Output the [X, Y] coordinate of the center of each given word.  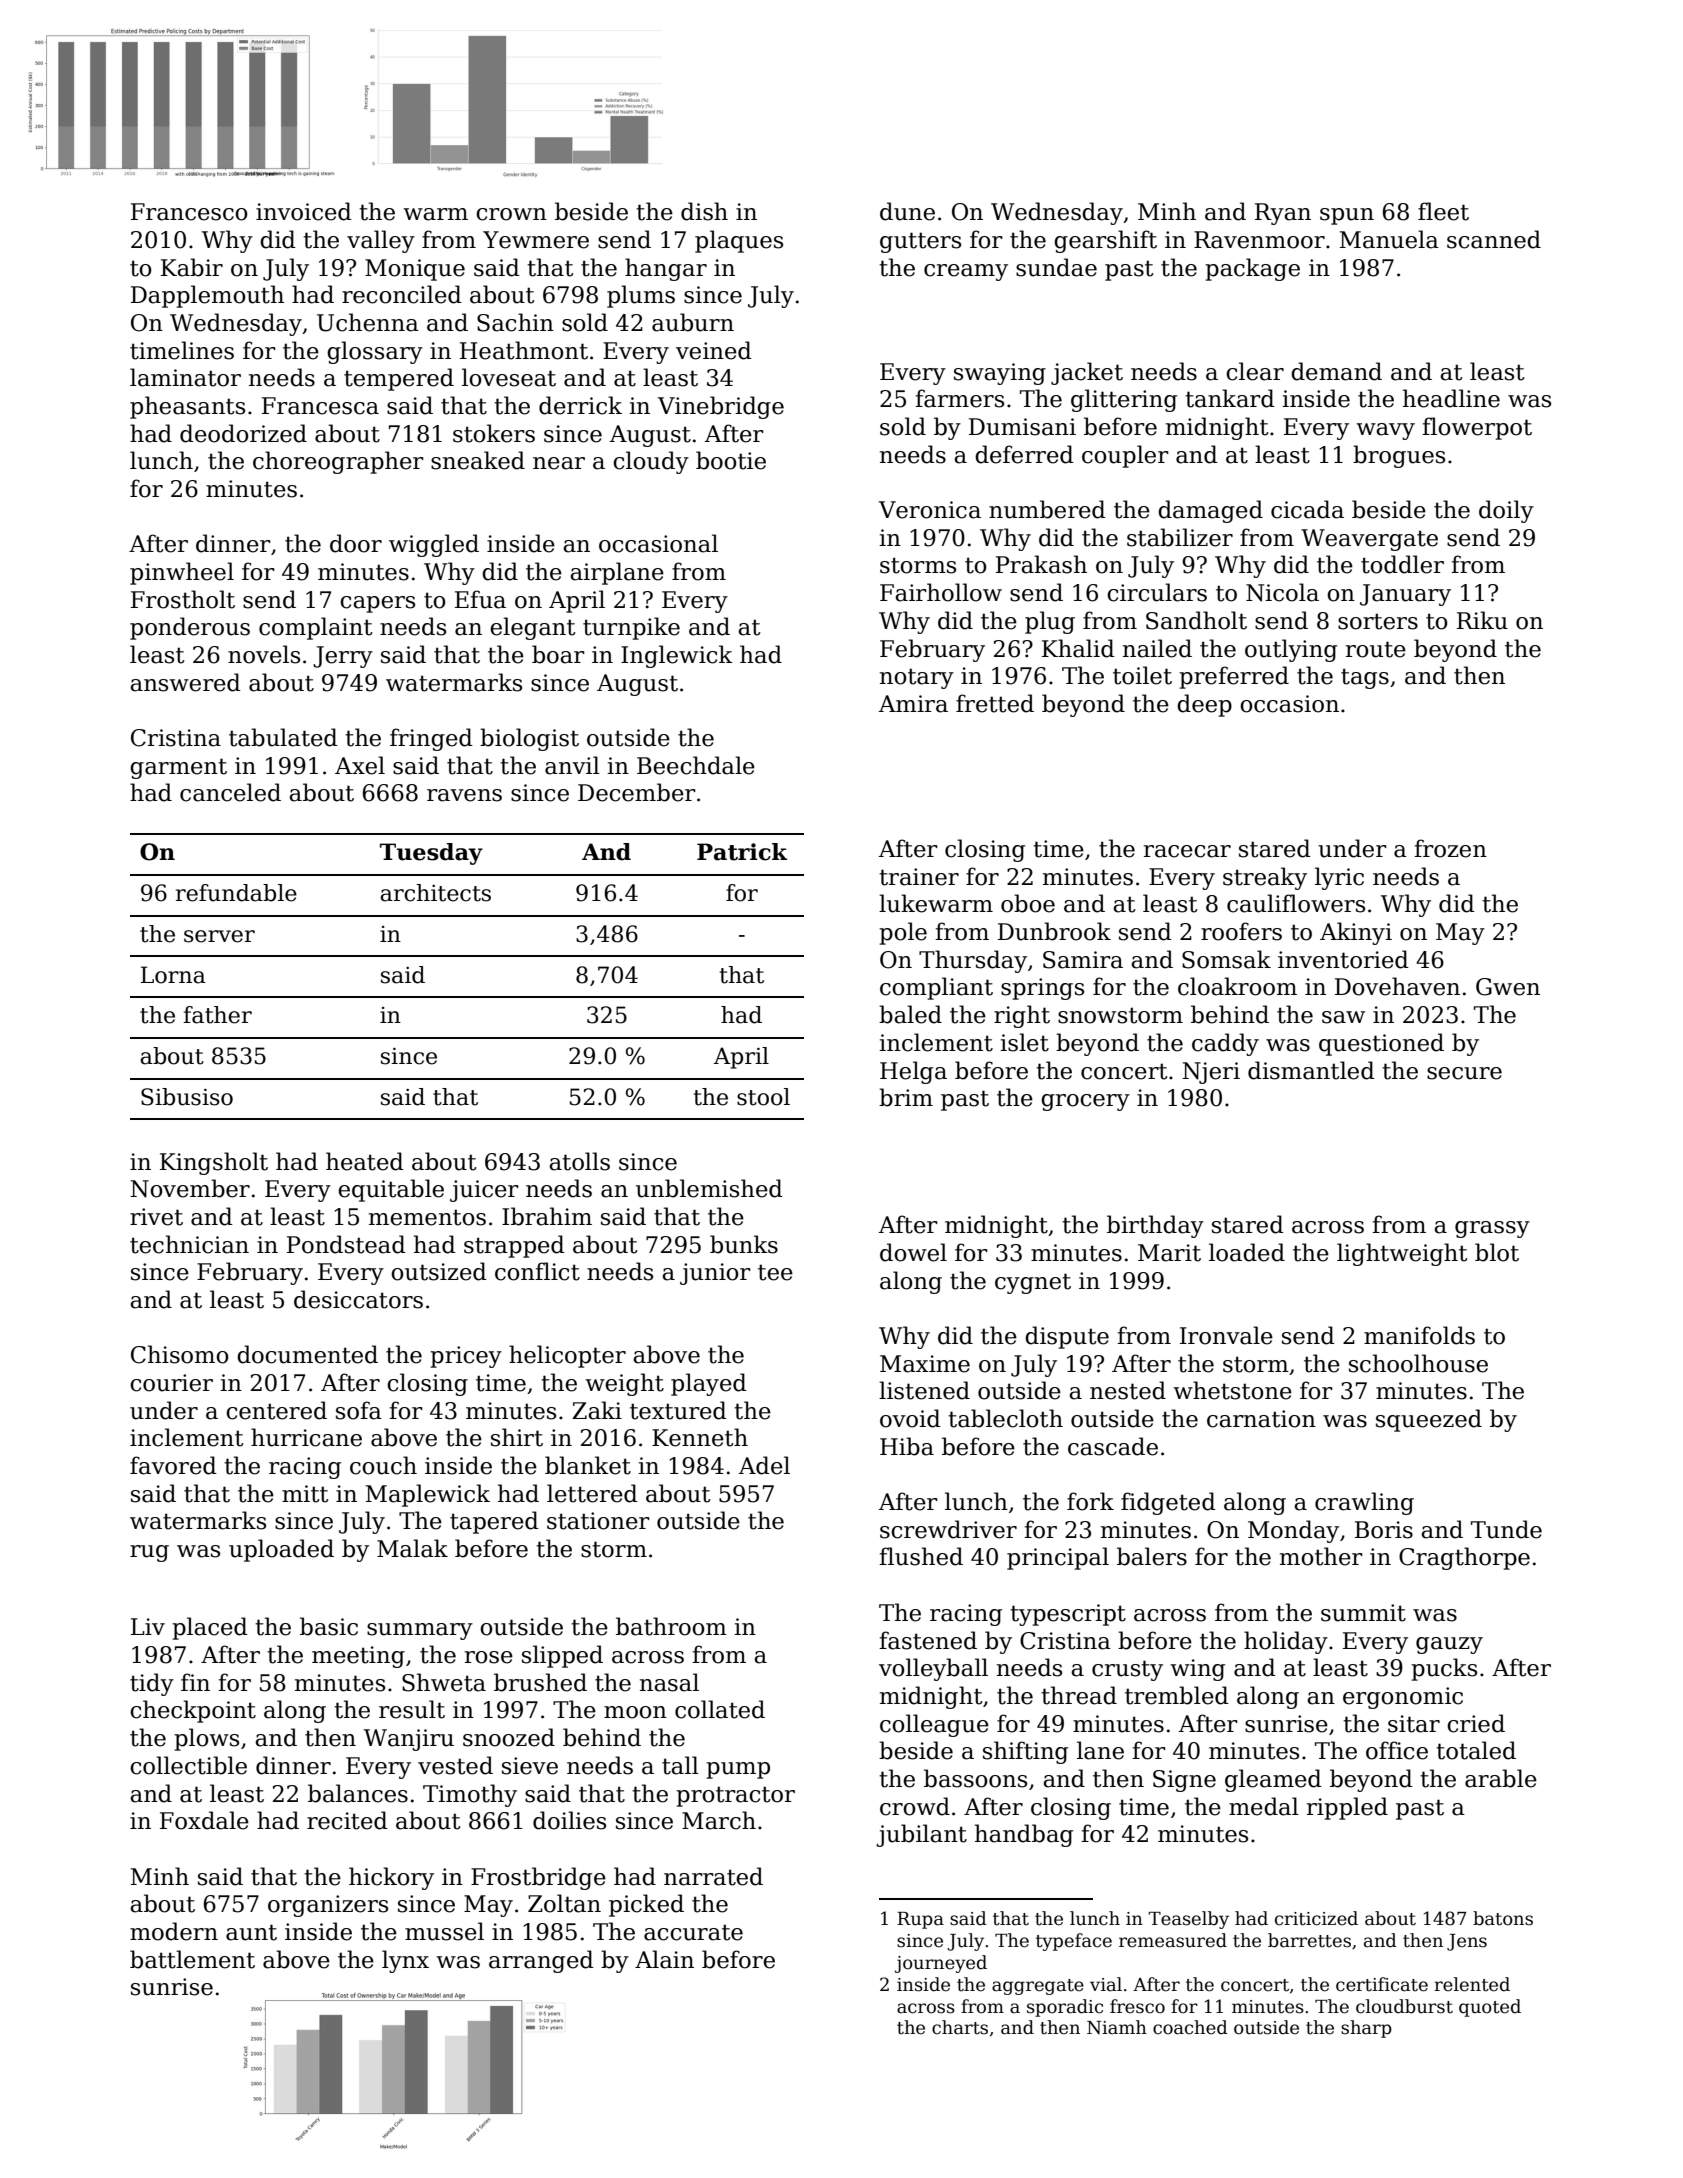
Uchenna [368, 322]
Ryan [1283, 214]
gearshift [1105, 241]
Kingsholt [214, 1163]
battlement [192, 1959]
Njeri [1211, 1073]
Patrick [742, 852]
